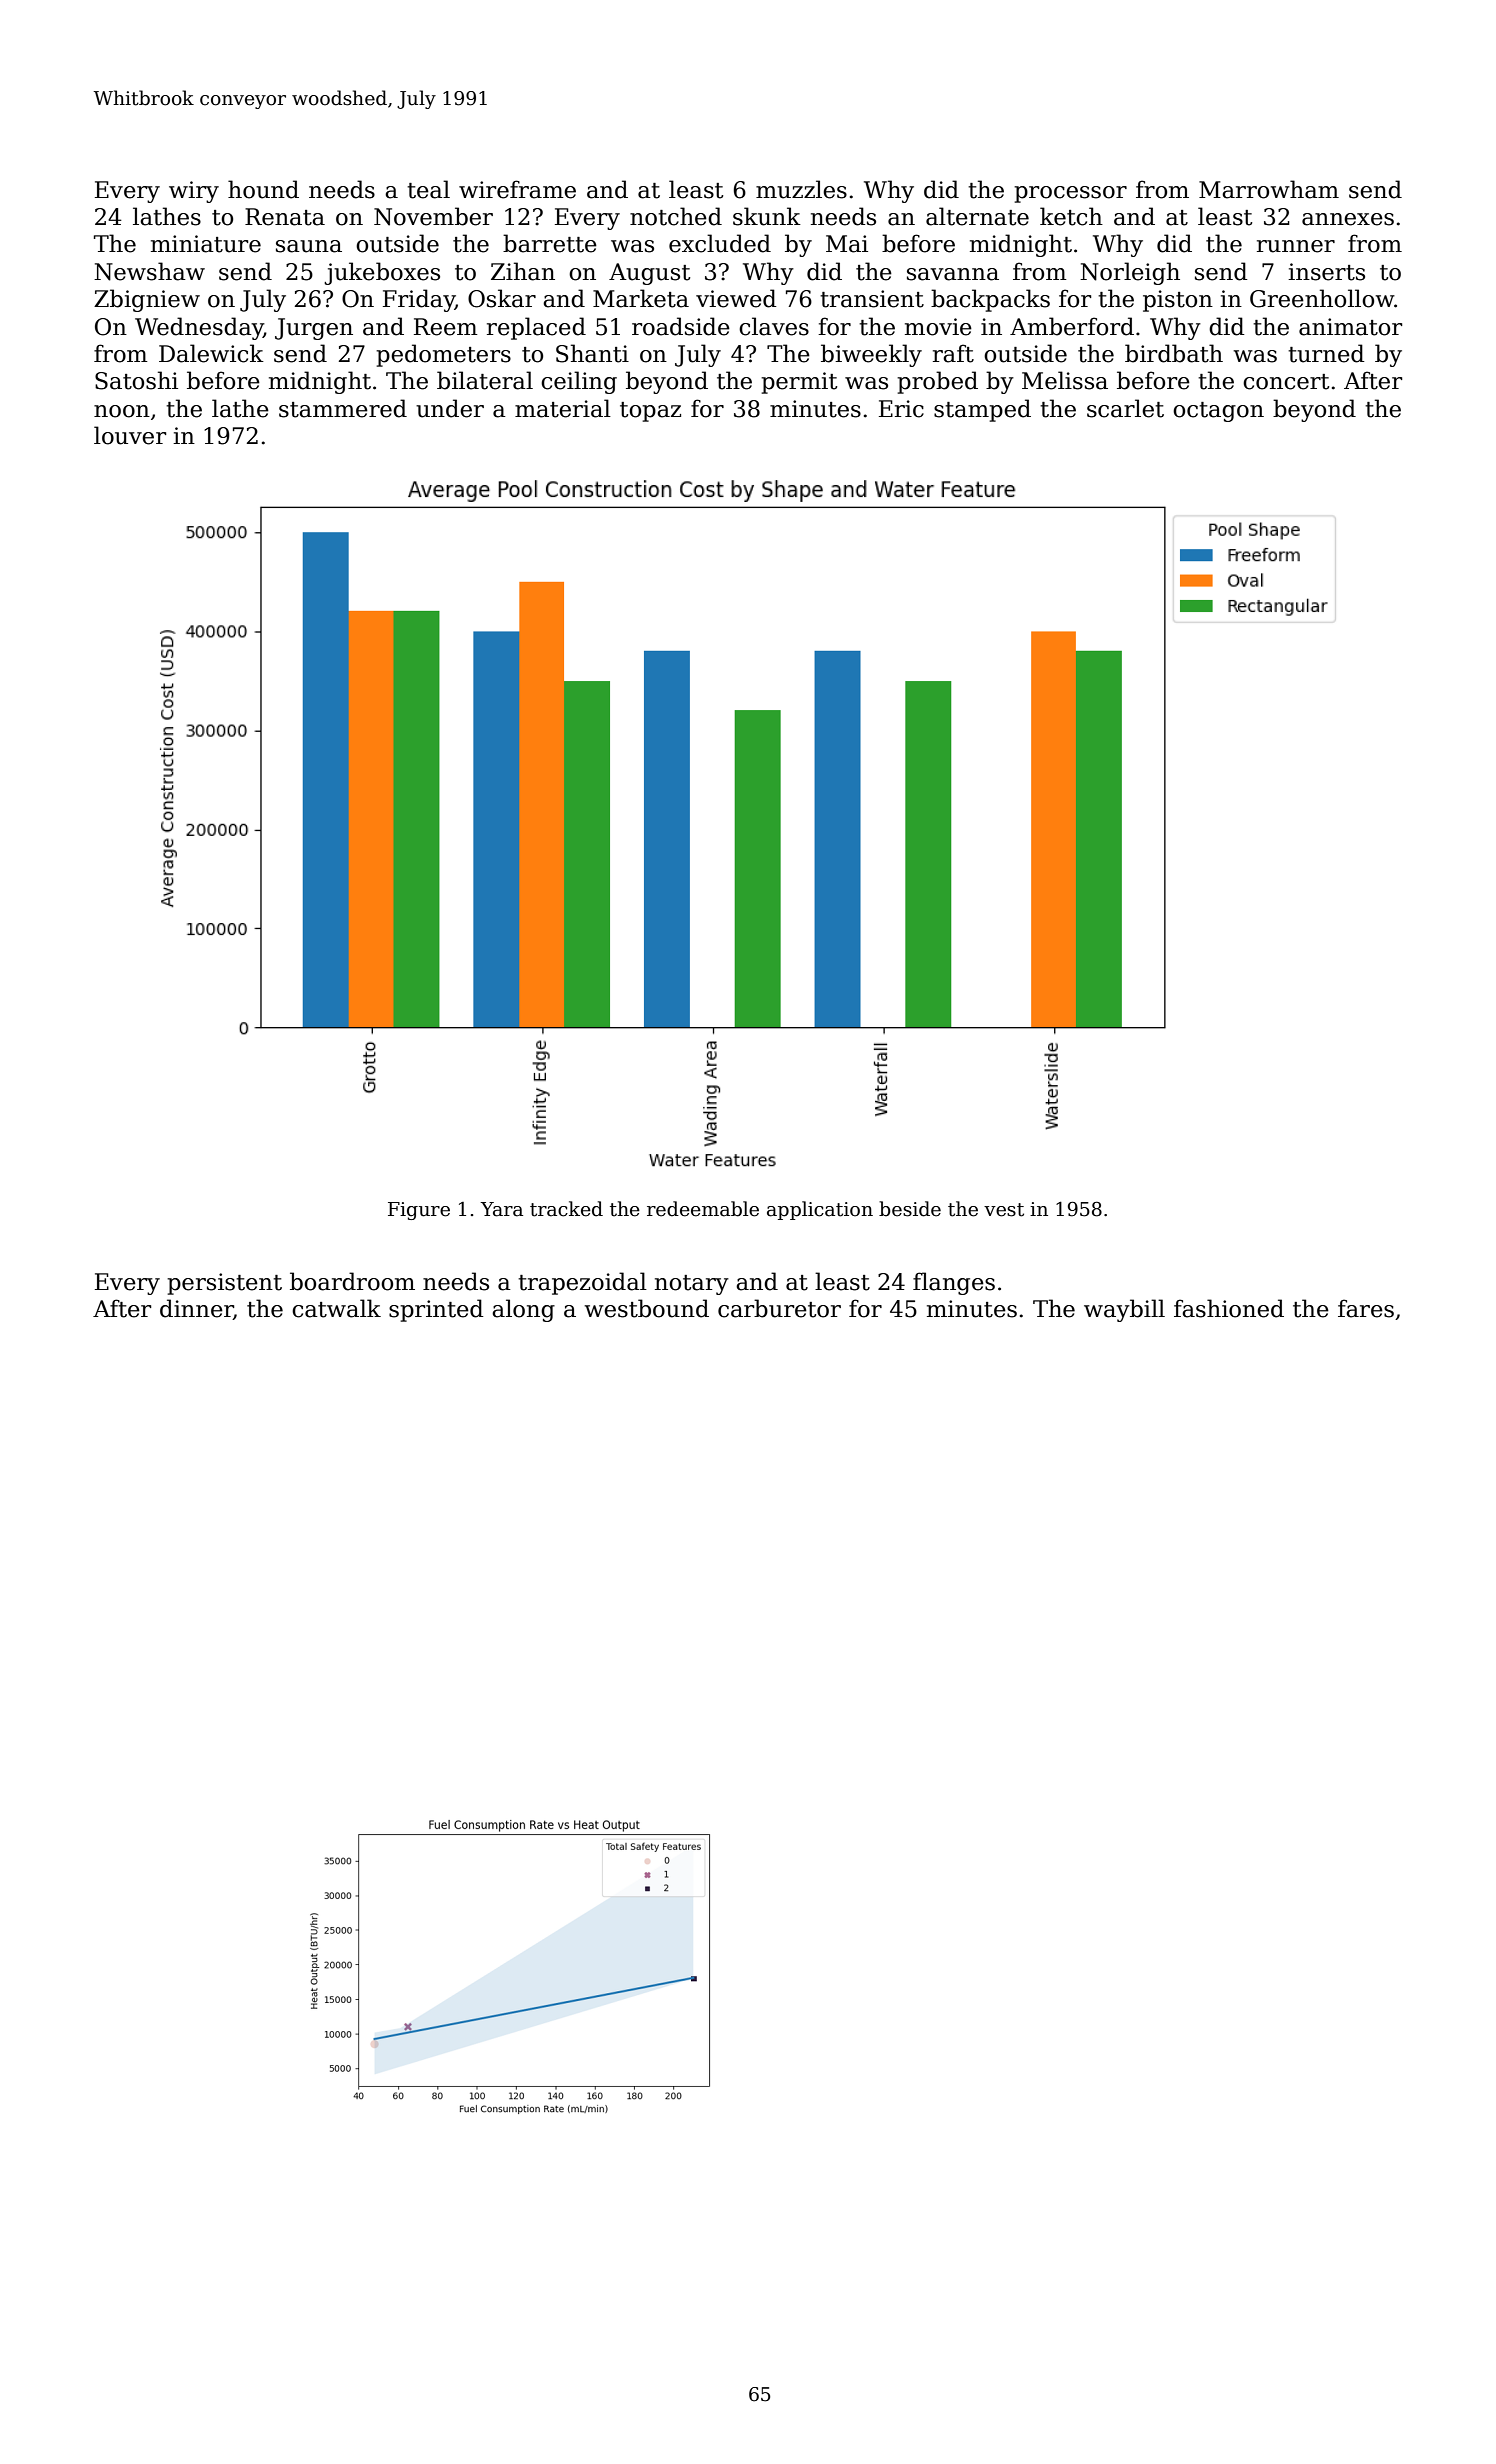  I want to click on ketch, so click(1071, 216).
